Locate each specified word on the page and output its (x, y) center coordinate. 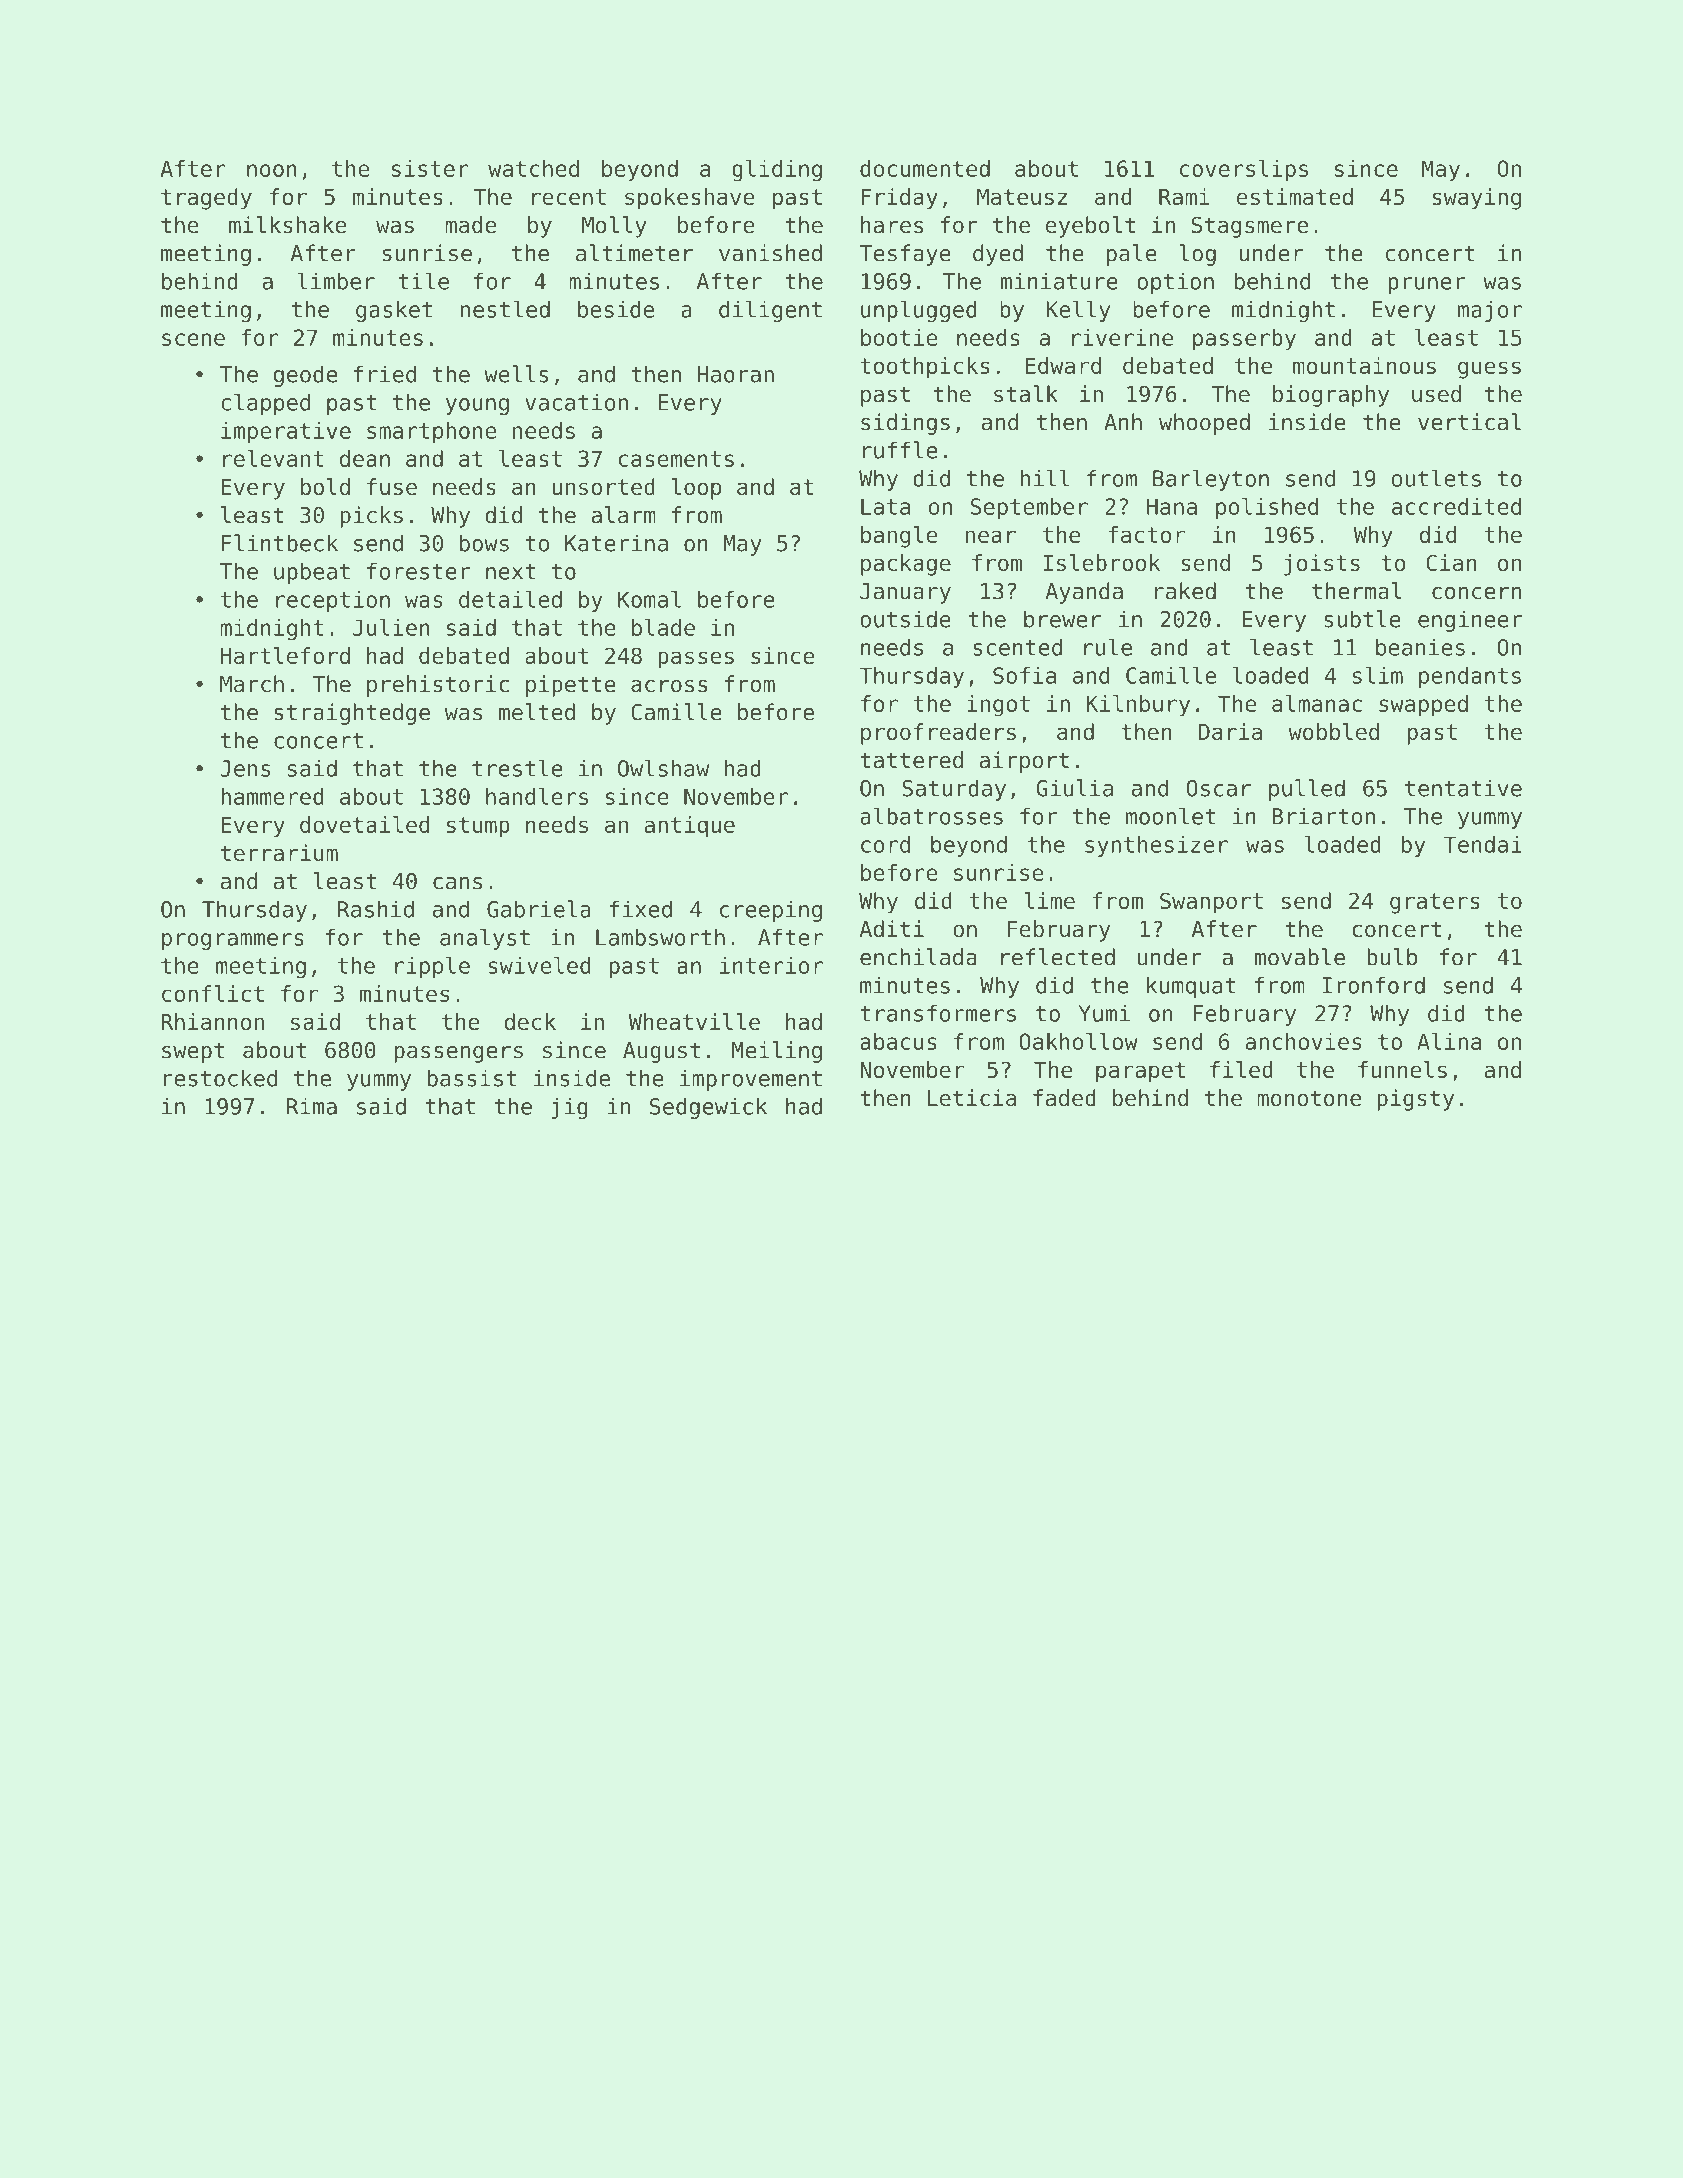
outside (905, 619)
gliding (777, 171)
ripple (432, 967)
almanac (1317, 703)
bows (484, 543)
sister (430, 168)
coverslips (1244, 171)
